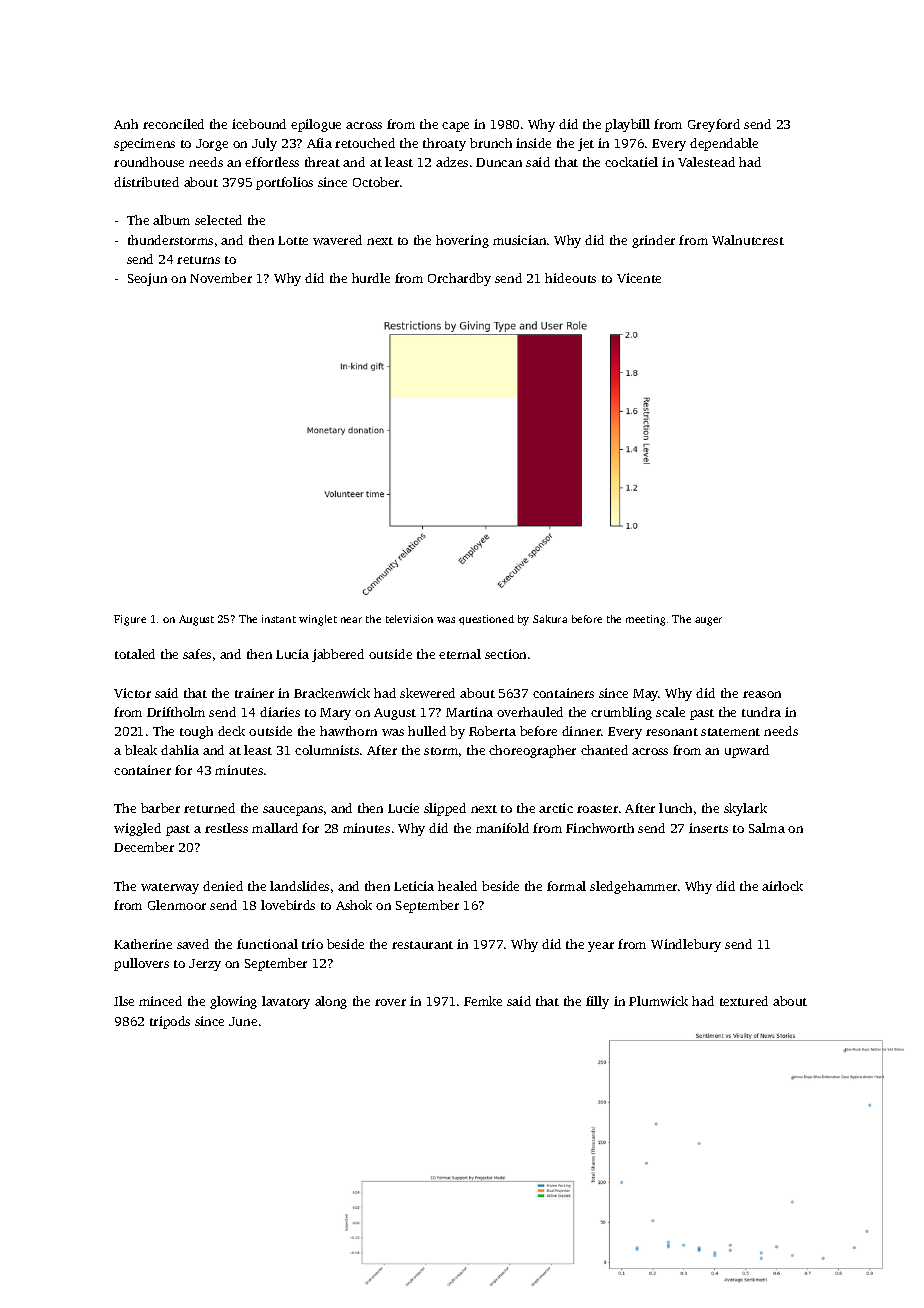  Describe the element at coordinates (745, 809) in the page. I see `skylark` at that location.
